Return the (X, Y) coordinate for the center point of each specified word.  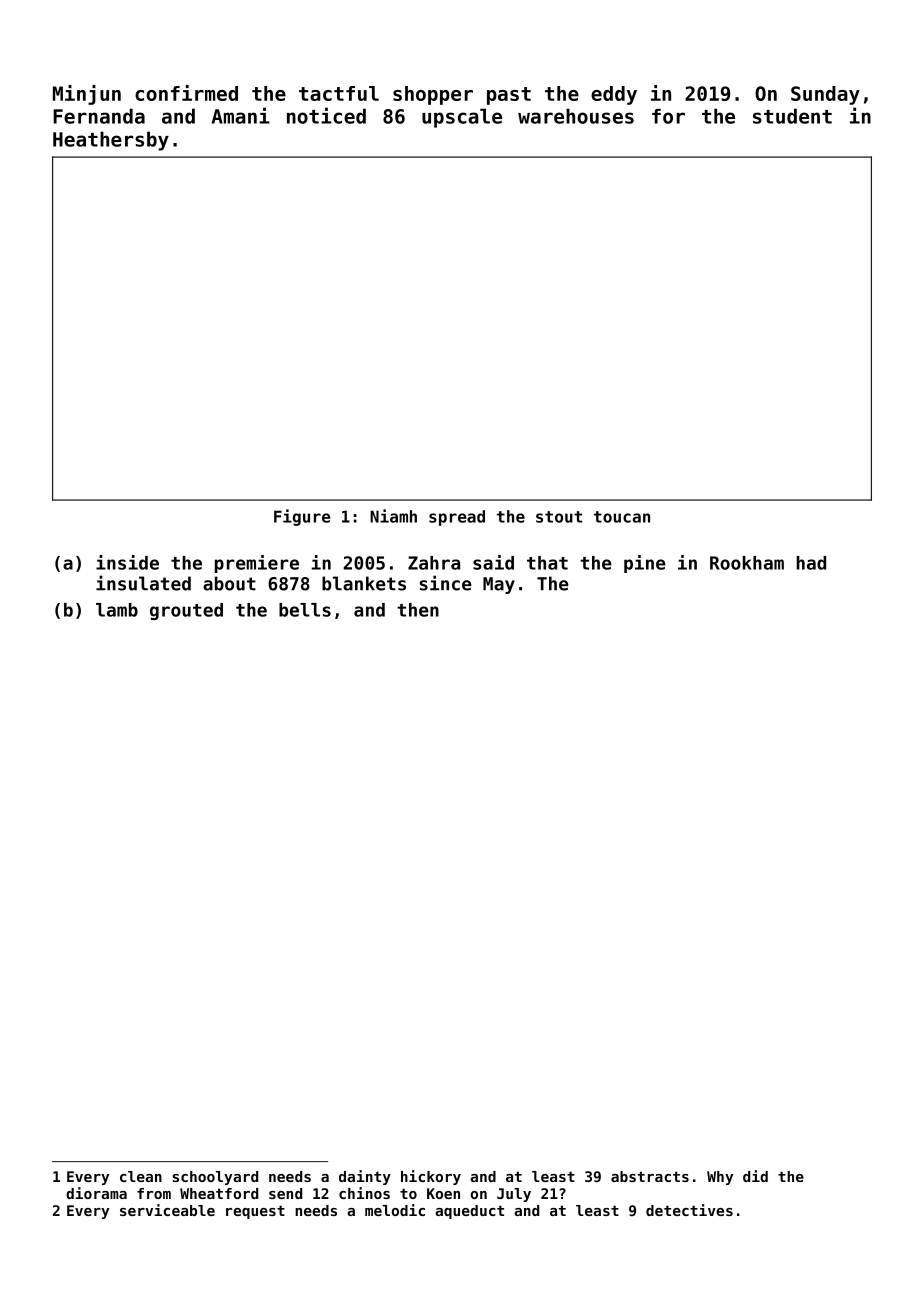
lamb (117, 610)
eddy (614, 95)
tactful (339, 93)
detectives (689, 1210)
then (418, 610)
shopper (433, 95)
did (755, 1176)
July (514, 1195)
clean (141, 1176)
